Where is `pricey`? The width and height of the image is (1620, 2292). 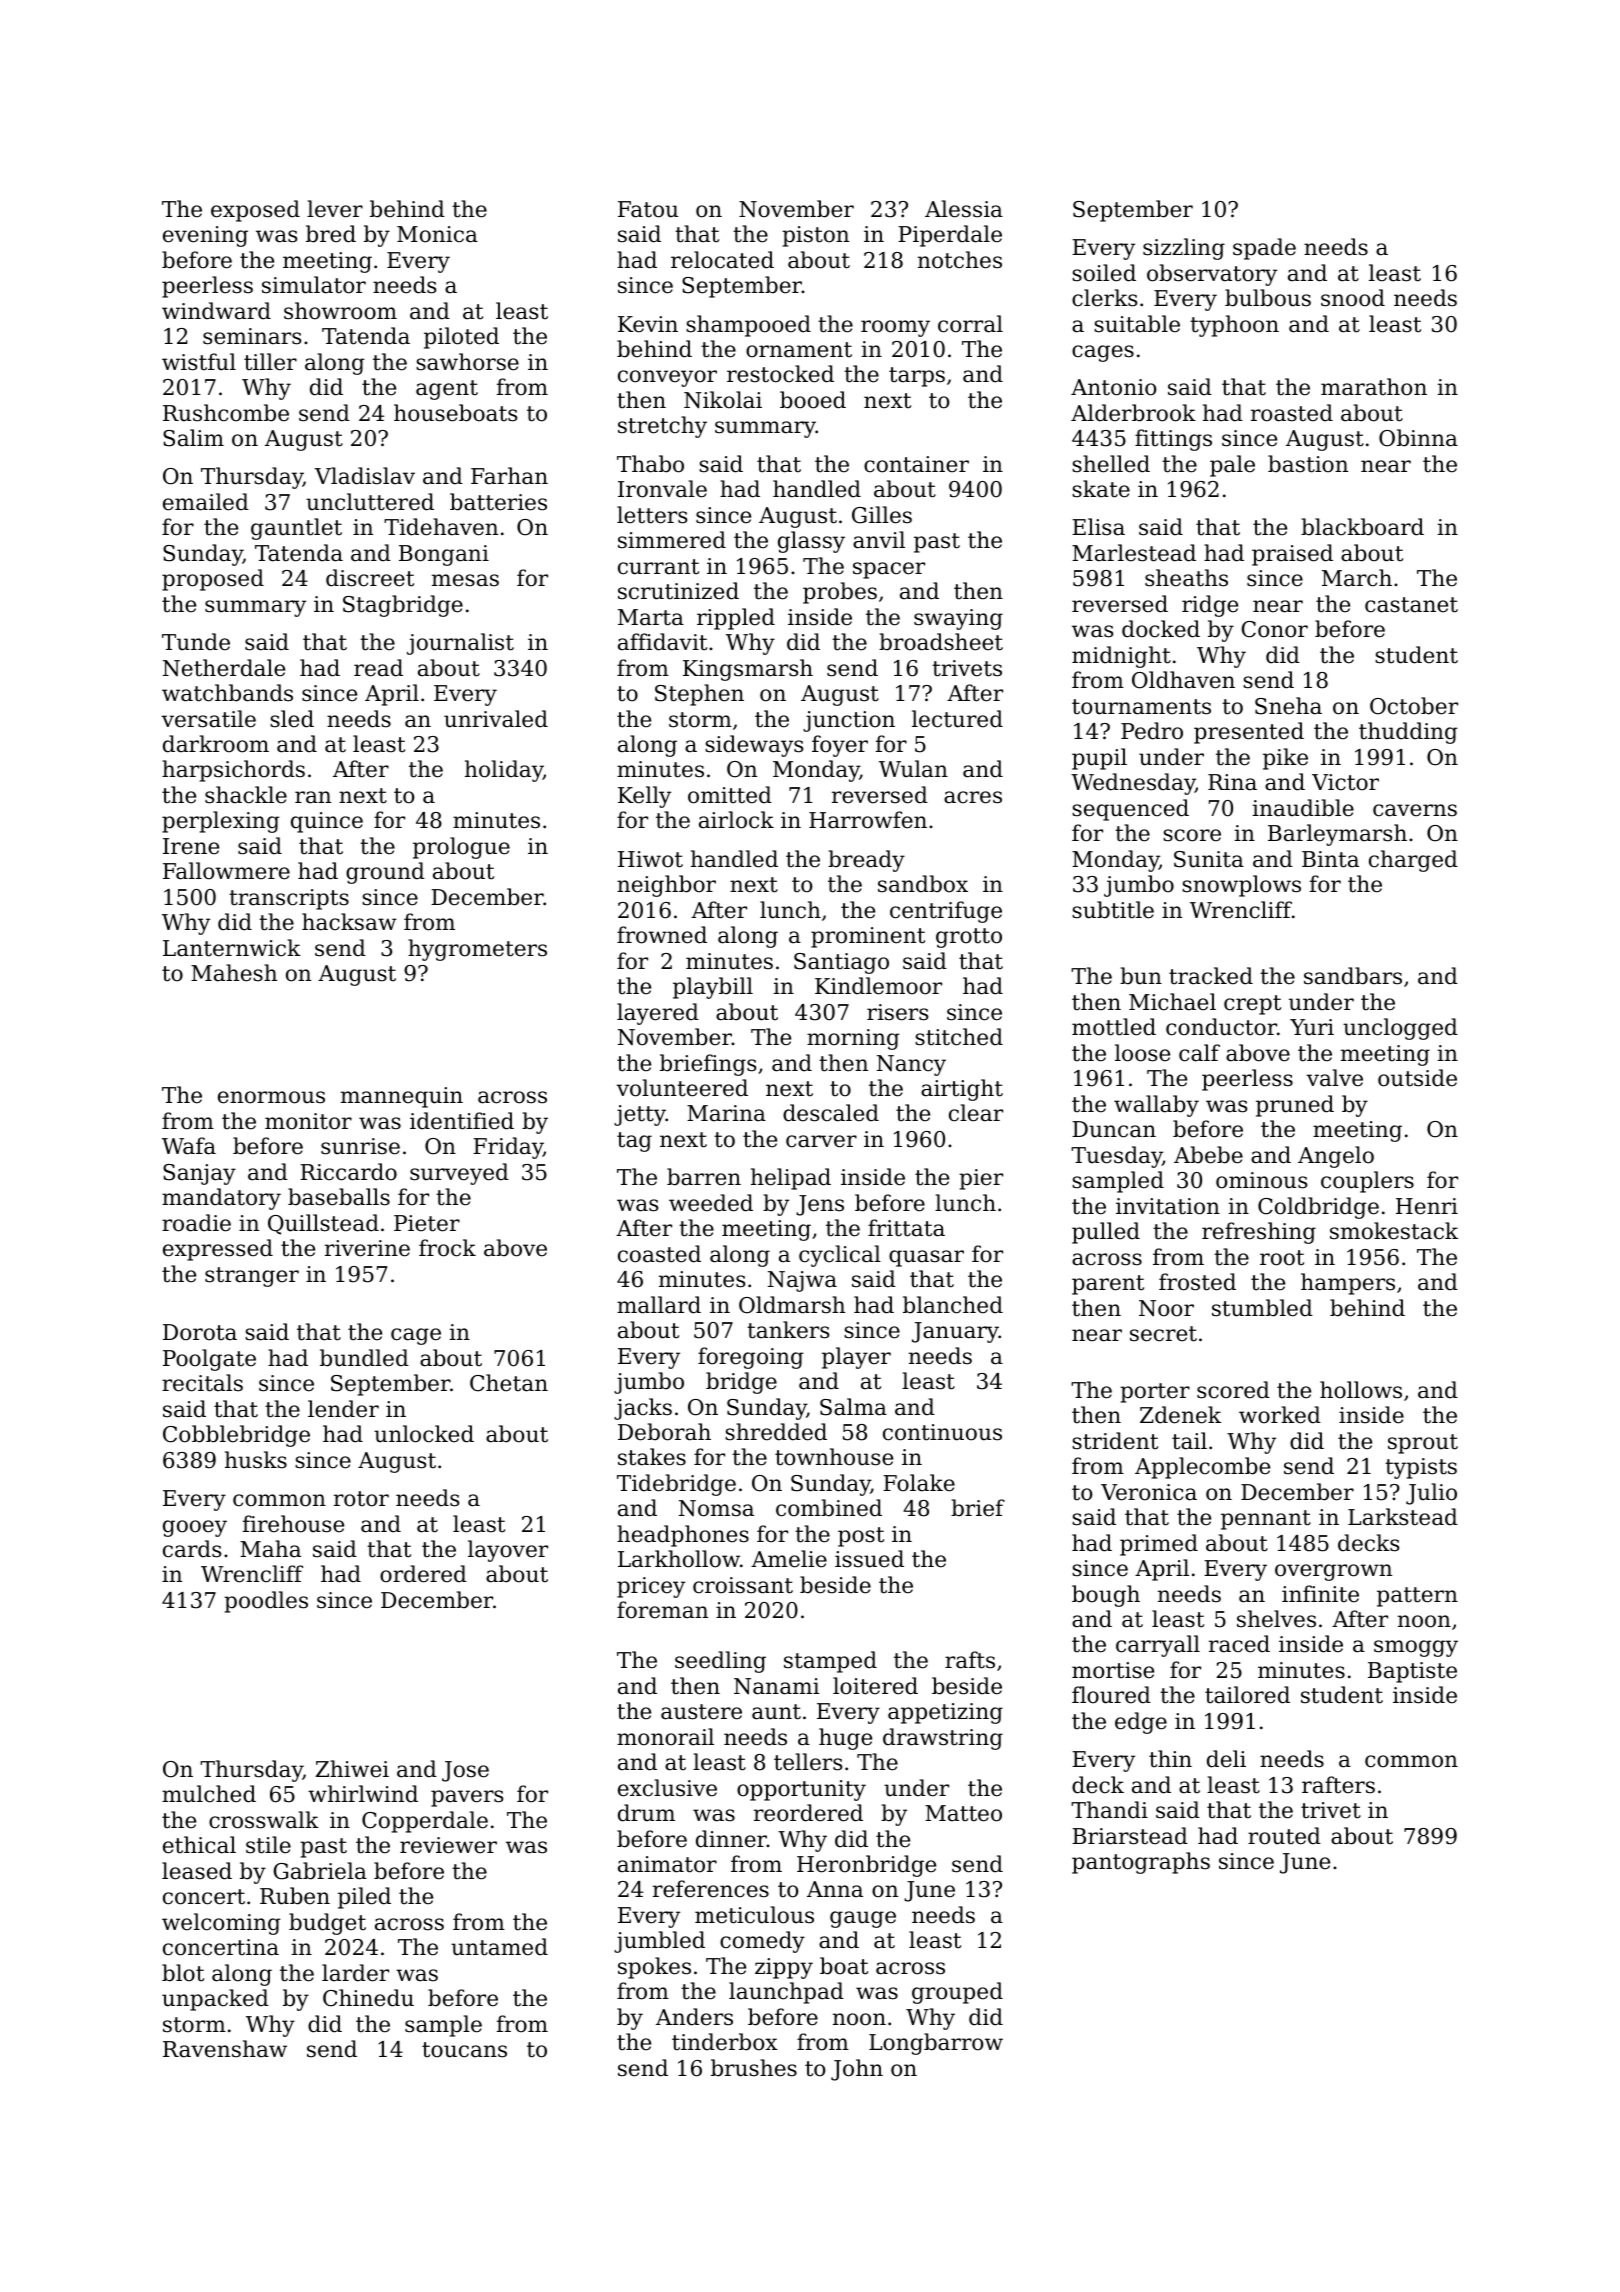
pricey is located at coordinates (651, 1587).
